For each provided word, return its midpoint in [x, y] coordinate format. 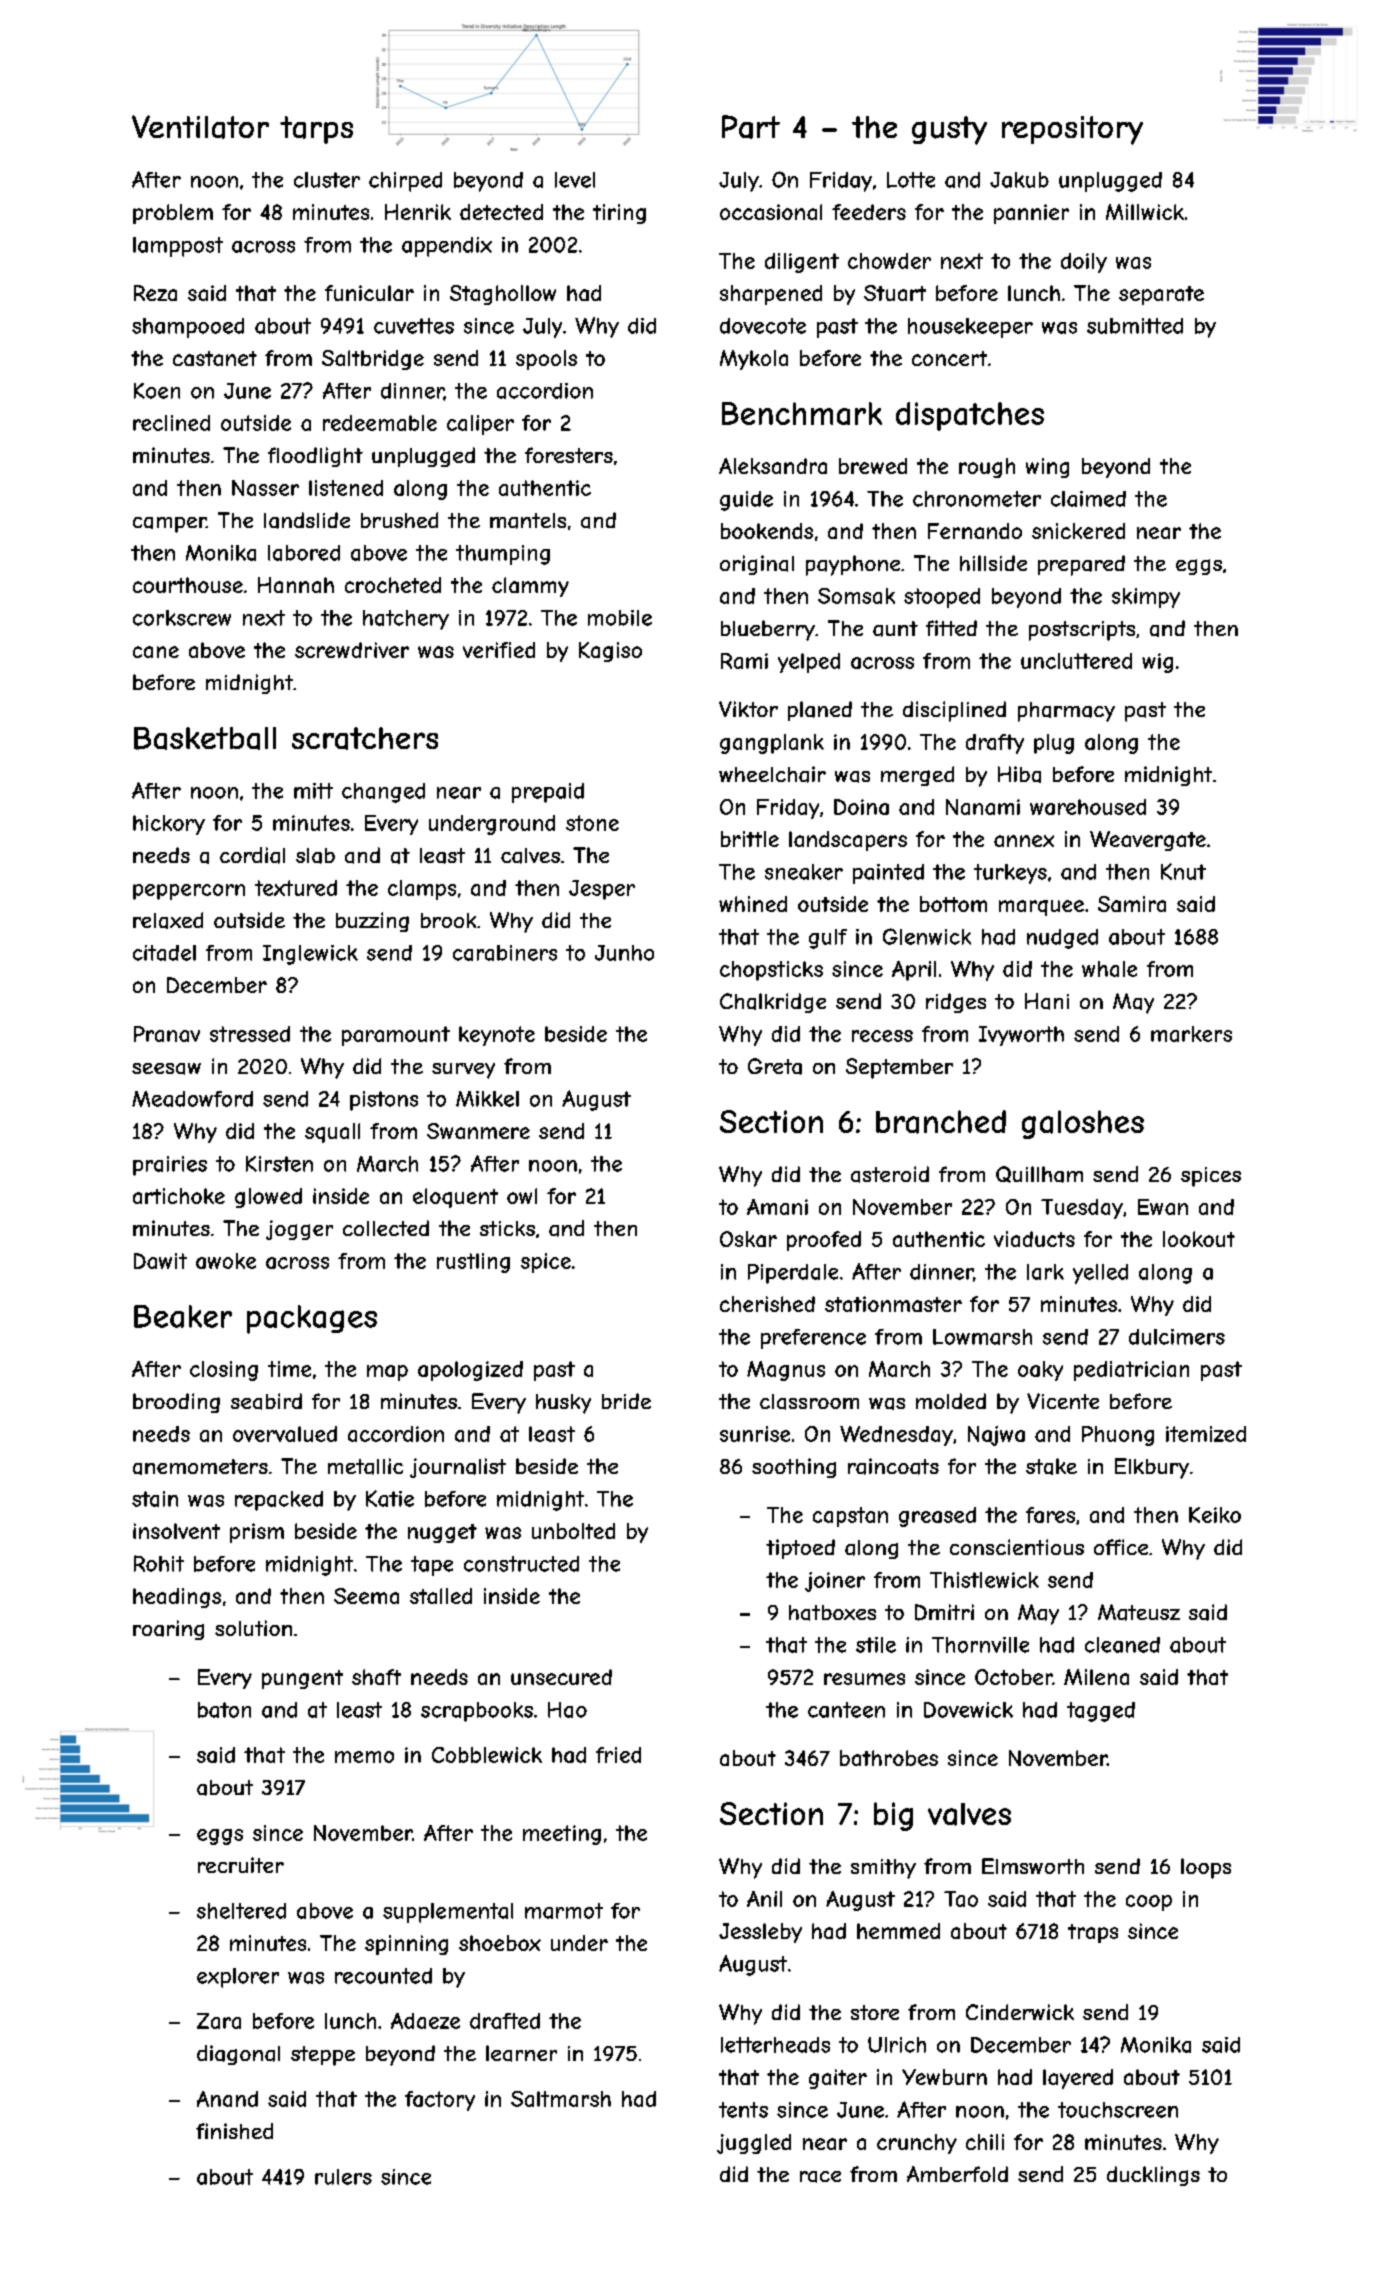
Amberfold [957, 2174]
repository [1072, 130]
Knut [1183, 871]
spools [546, 360]
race [820, 2177]
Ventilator [200, 127]
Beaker [183, 1316]
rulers [343, 2177]
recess [882, 1036]
